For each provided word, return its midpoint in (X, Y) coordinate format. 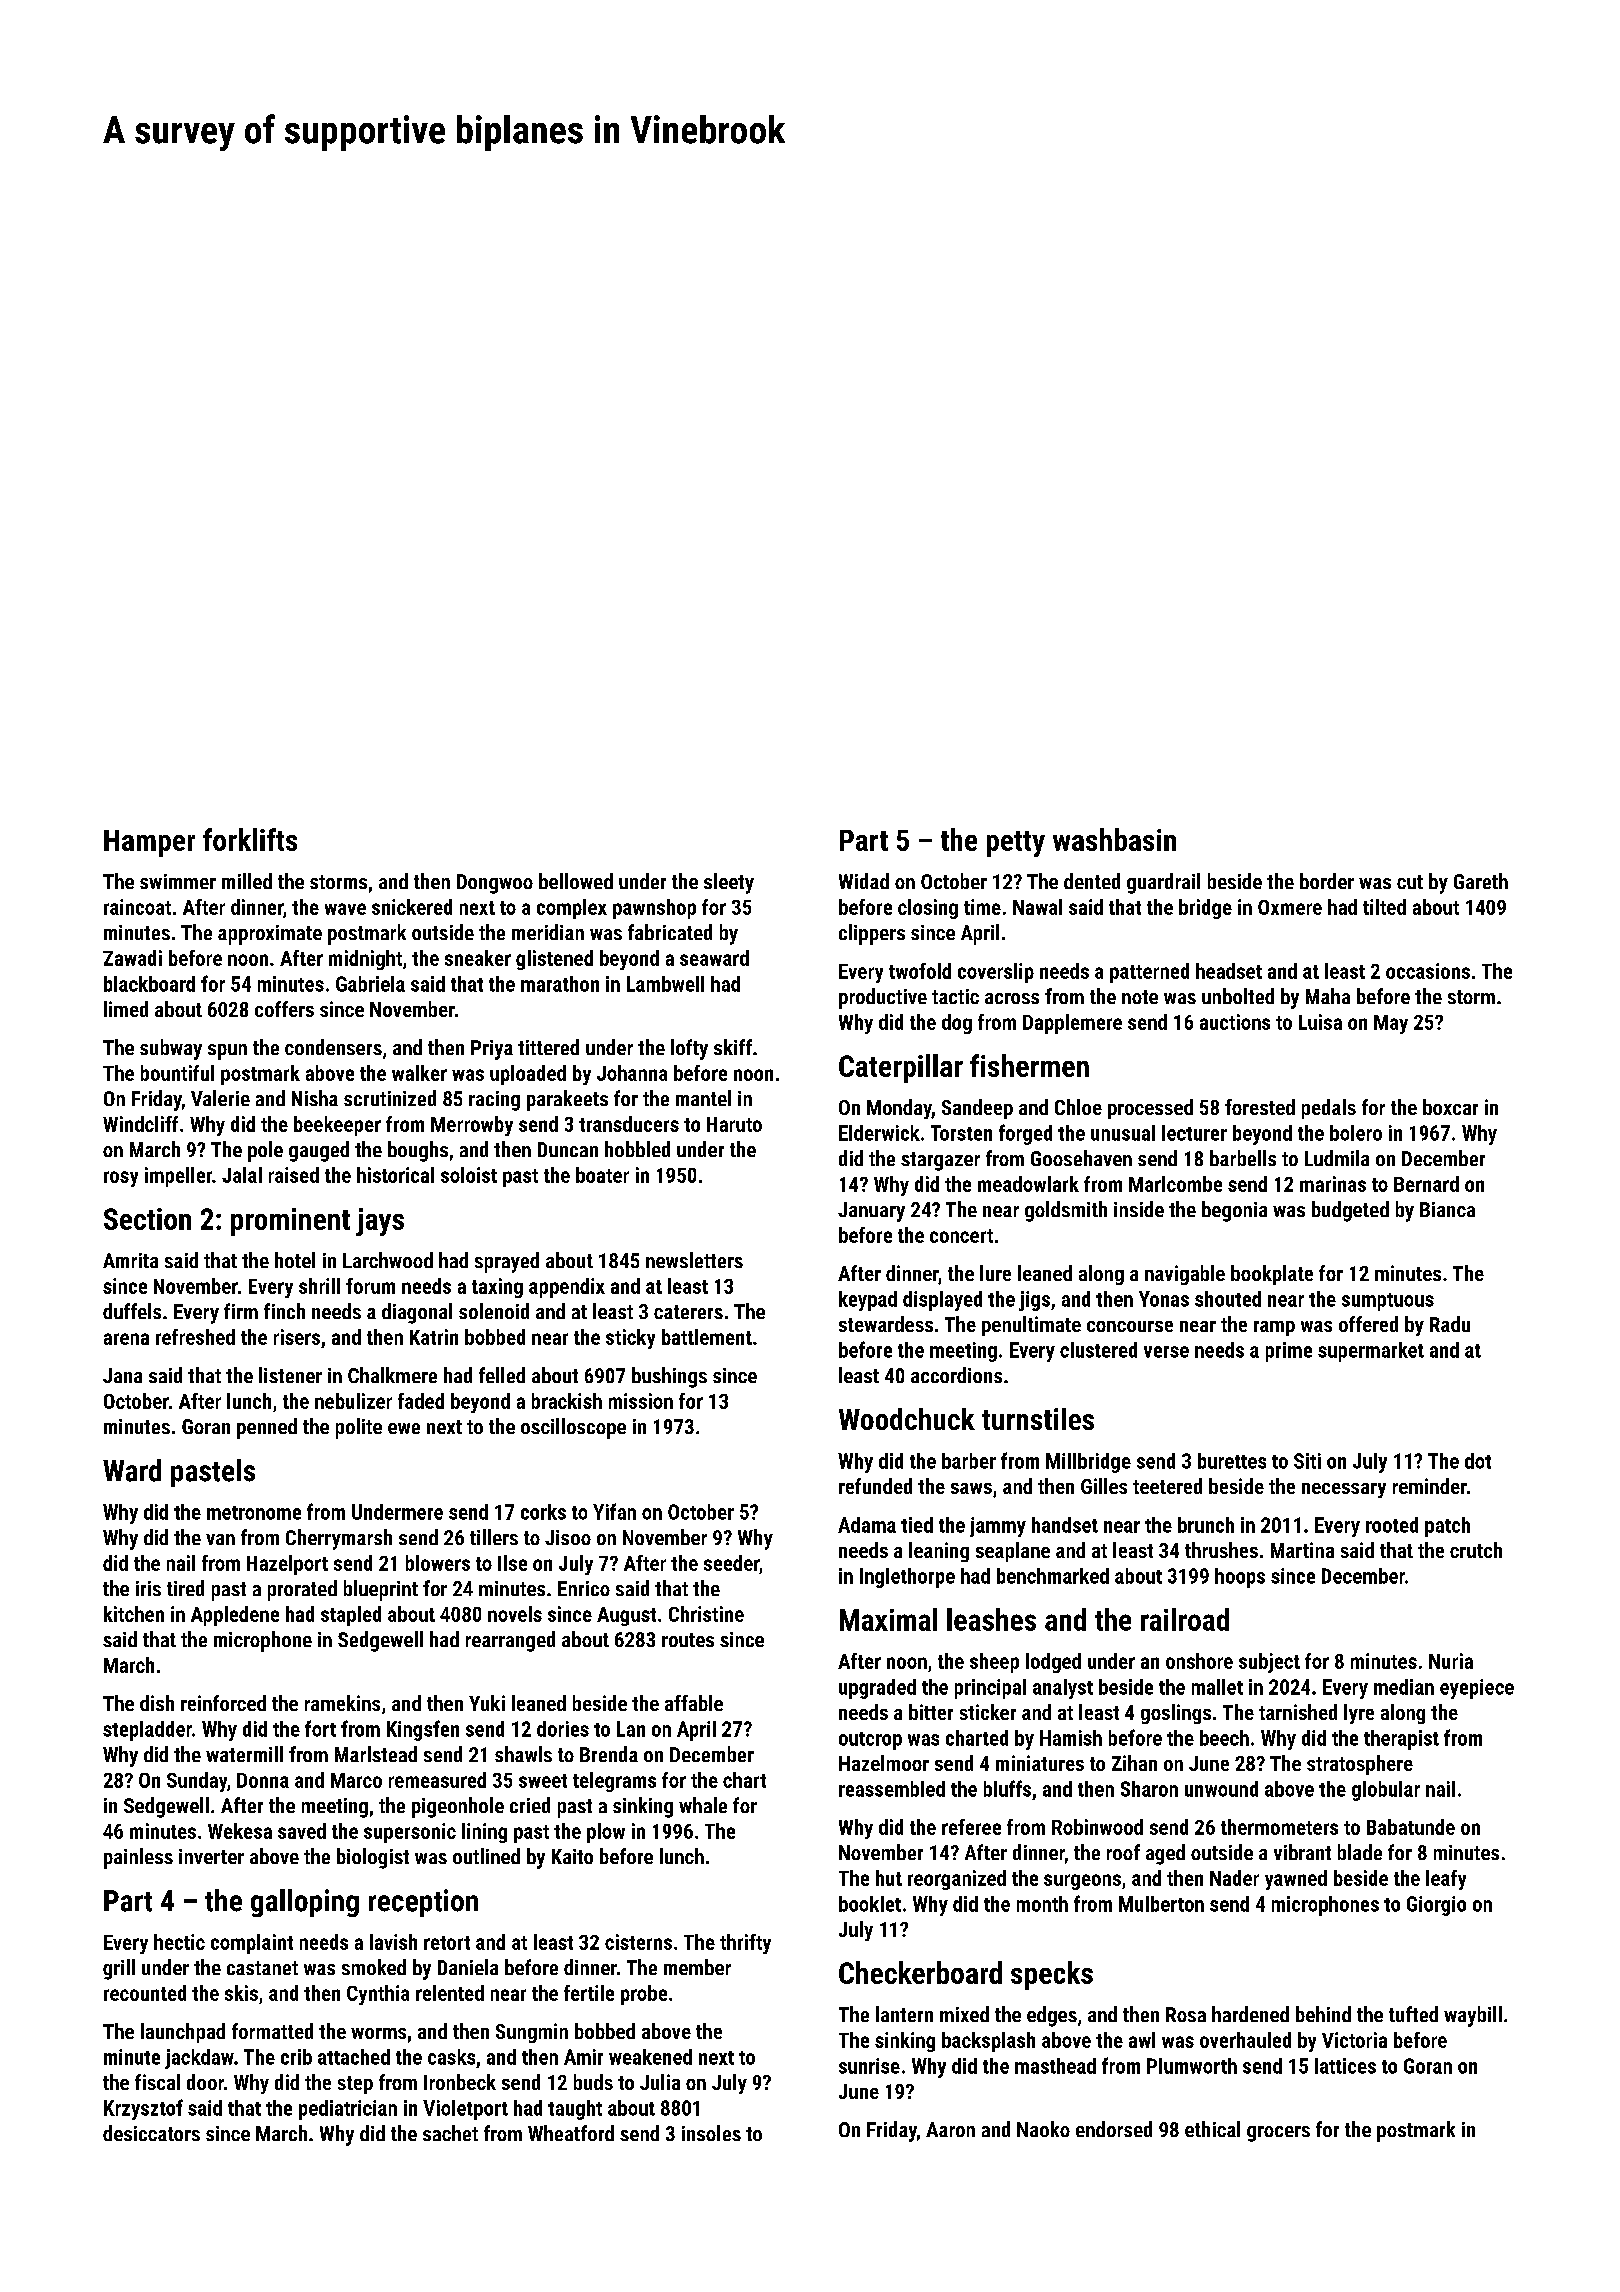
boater (602, 1175)
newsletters (694, 1260)
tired (185, 1588)
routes (688, 1640)
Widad (864, 881)
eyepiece (1477, 1689)
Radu (1450, 1324)
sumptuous (1388, 1302)
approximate (270, 935)
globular (1386, 1791)
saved (302, 1831)
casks (451, 2057)
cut (1410, 882)
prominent (290, 1222)
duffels (132, 1311)
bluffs (1007, 1788)
